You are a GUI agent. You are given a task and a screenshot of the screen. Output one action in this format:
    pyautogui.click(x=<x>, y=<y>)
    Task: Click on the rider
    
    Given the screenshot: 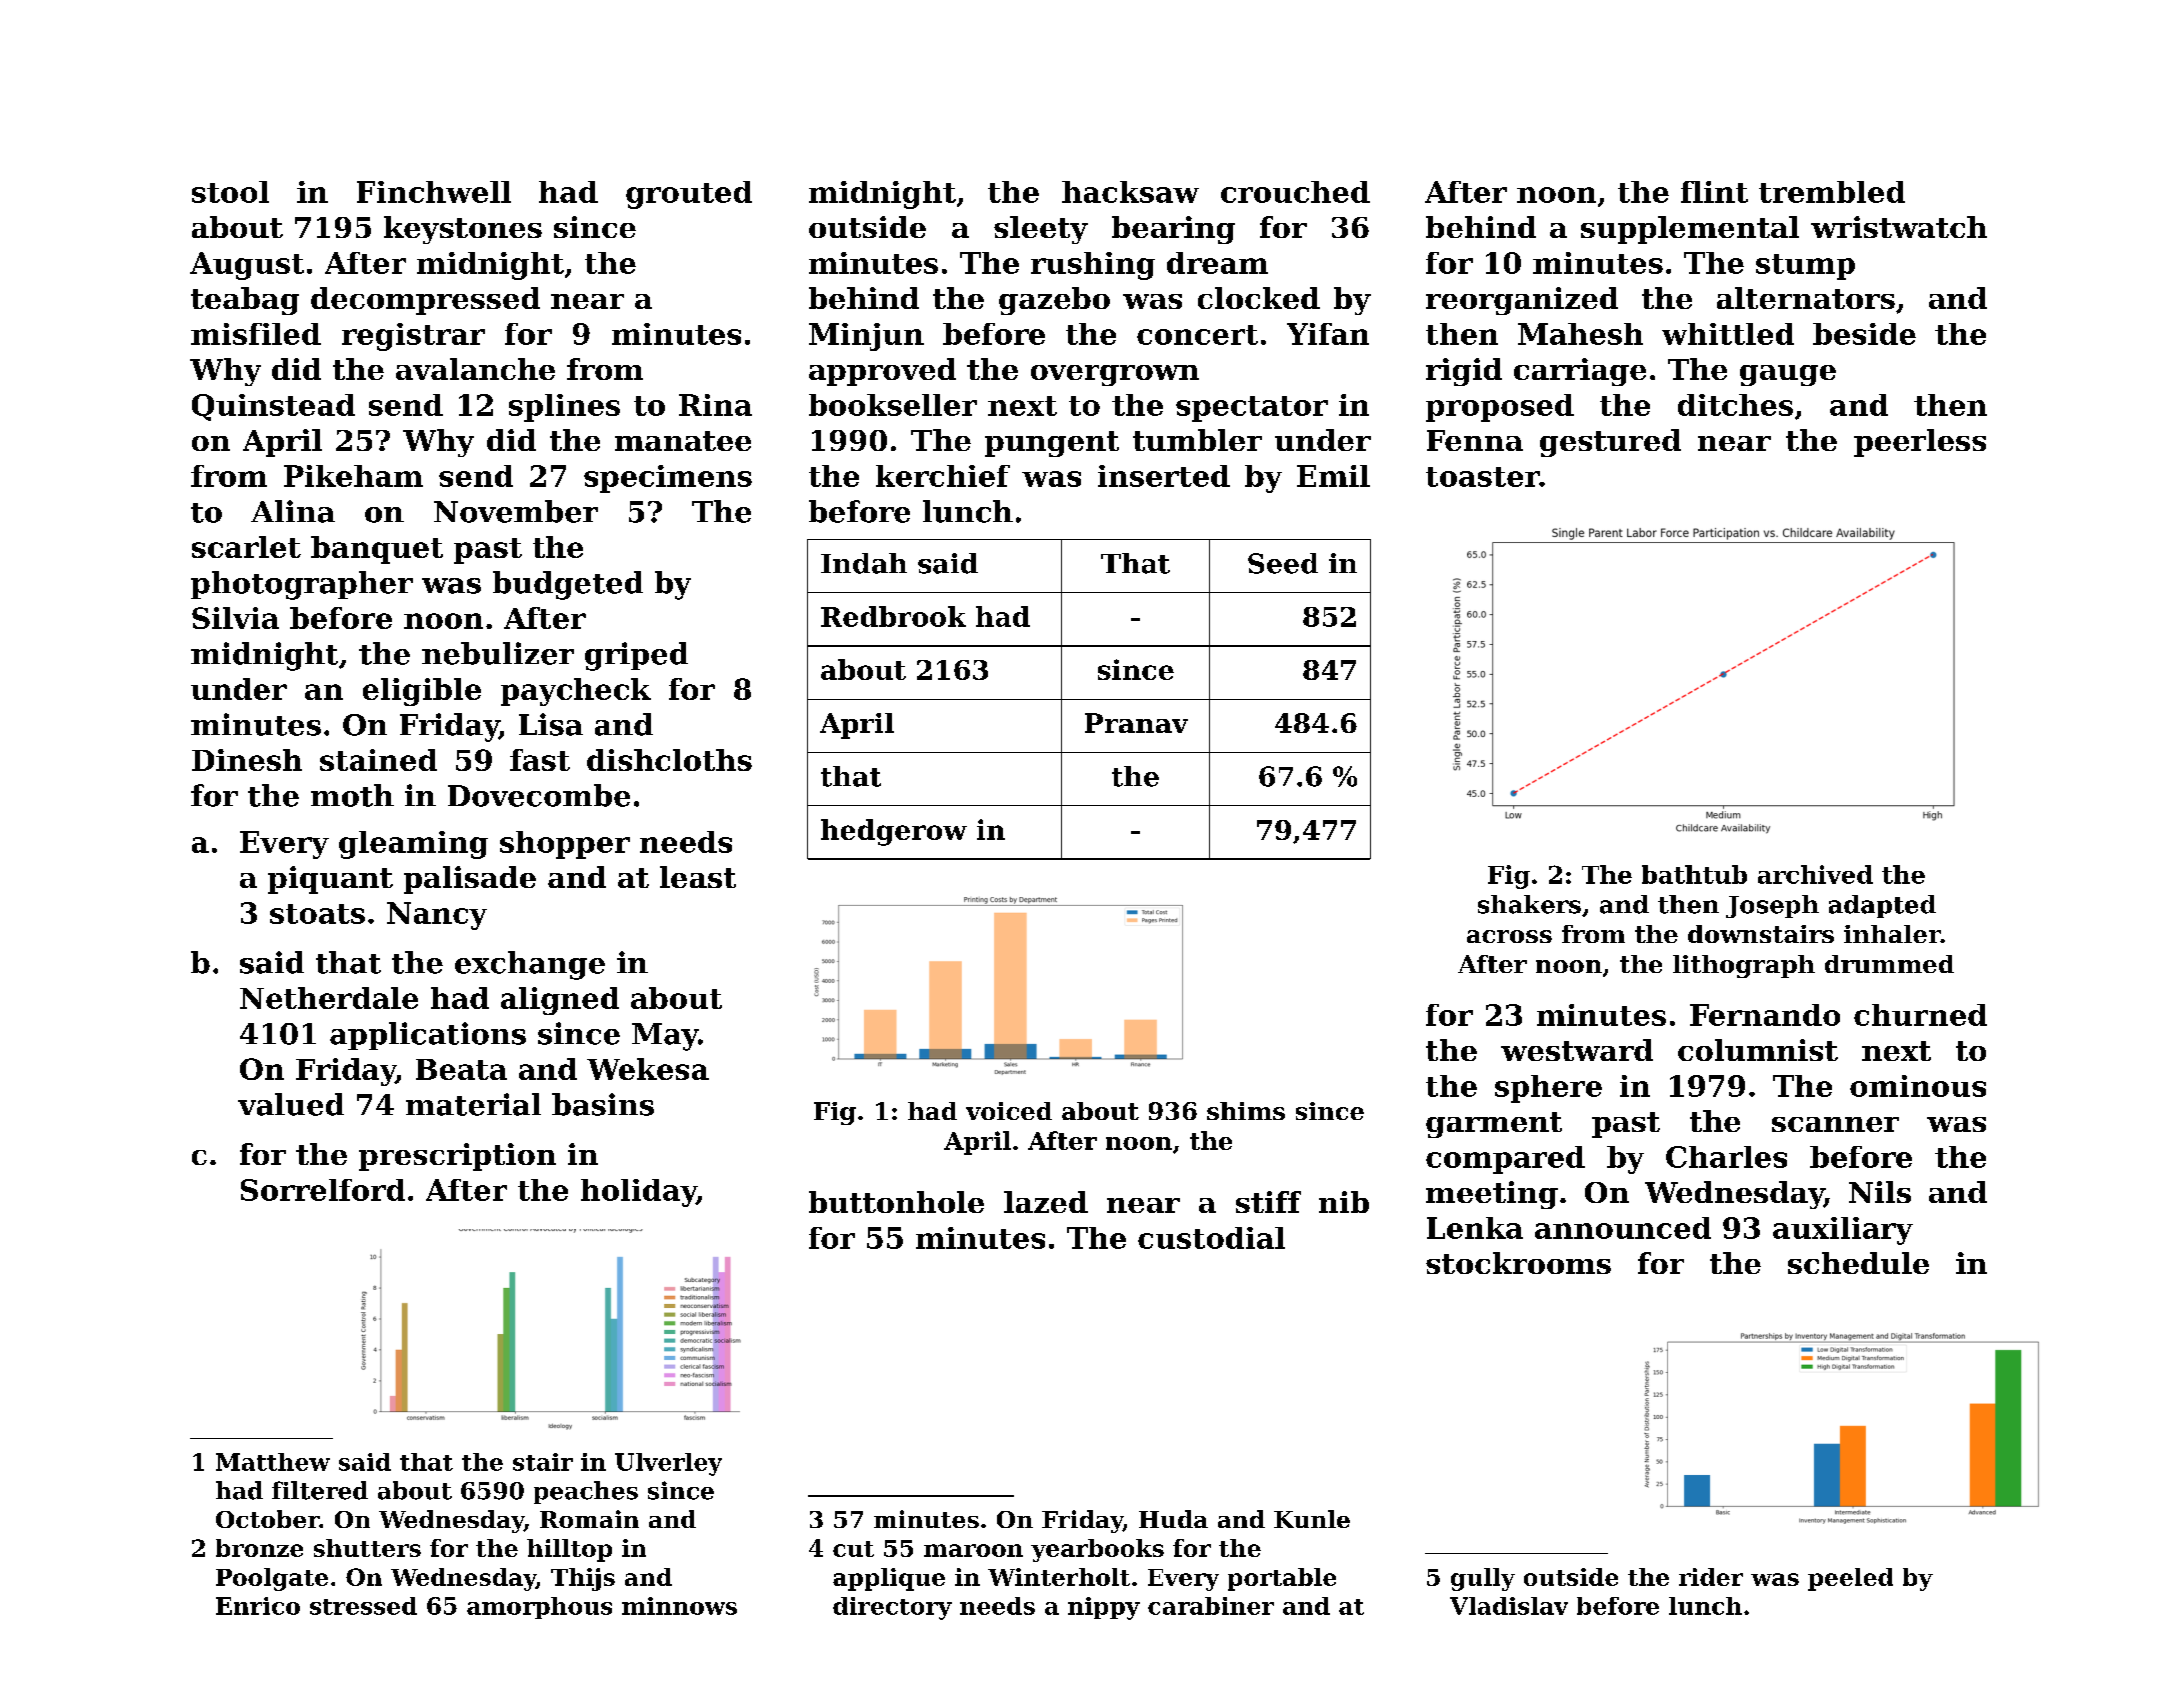 What is the action you would take?
    pyautogui.click(x=1711, y=1577)
